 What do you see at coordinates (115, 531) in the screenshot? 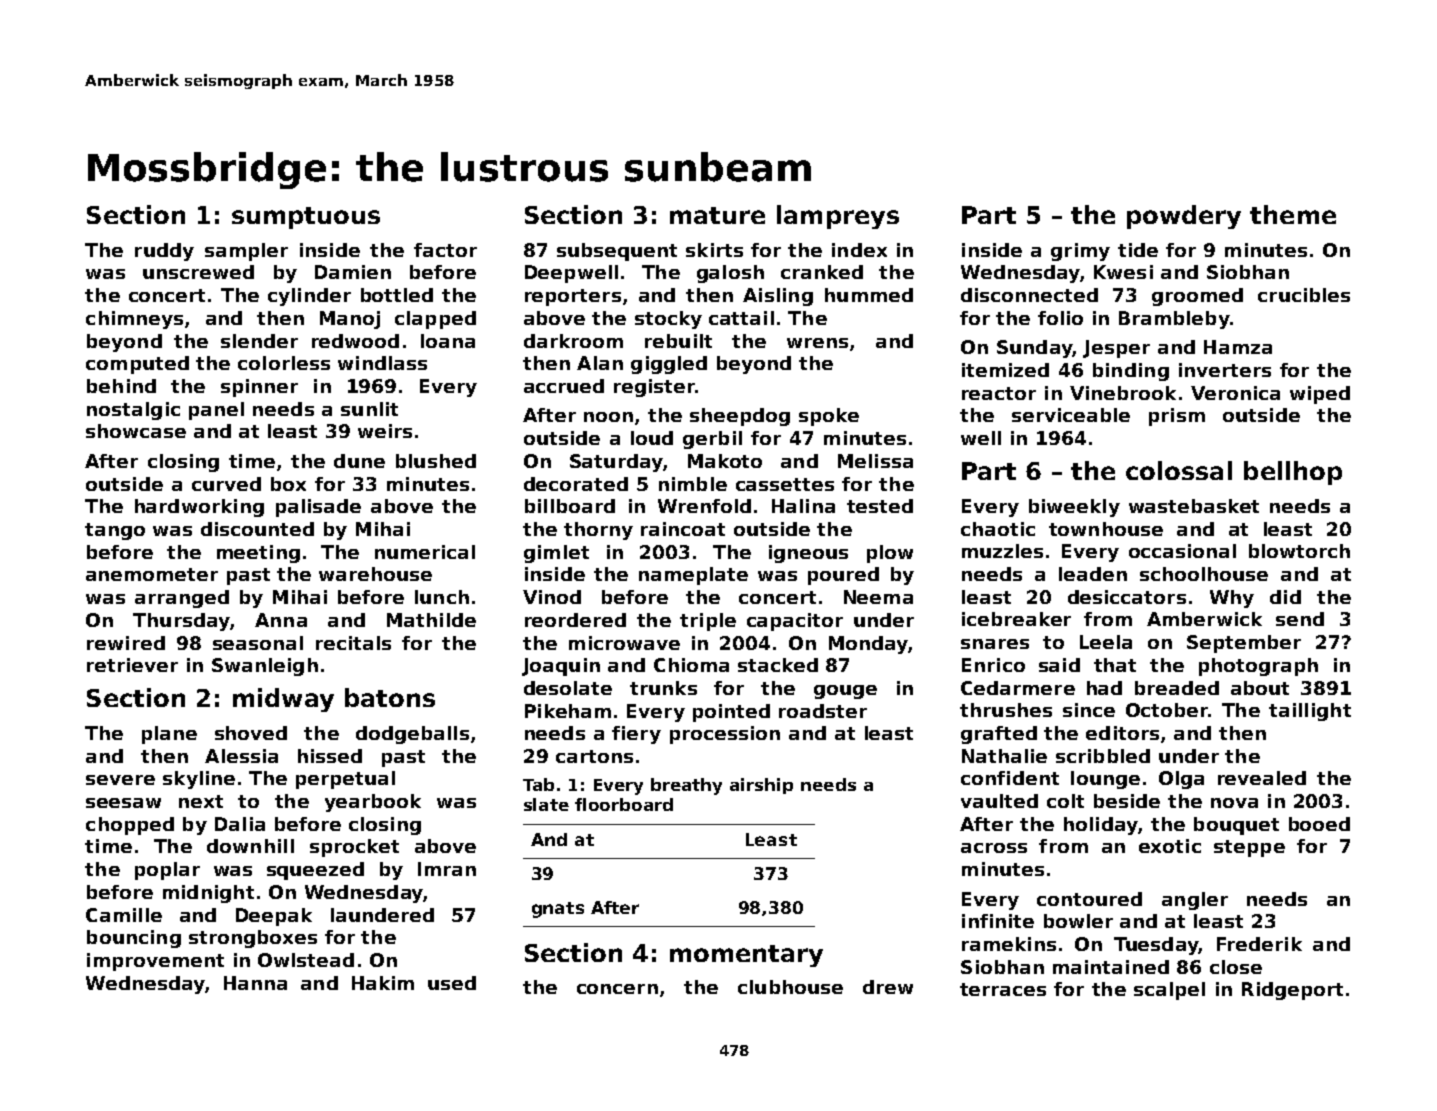
I see `tango` at bounding box center [115, 531].
